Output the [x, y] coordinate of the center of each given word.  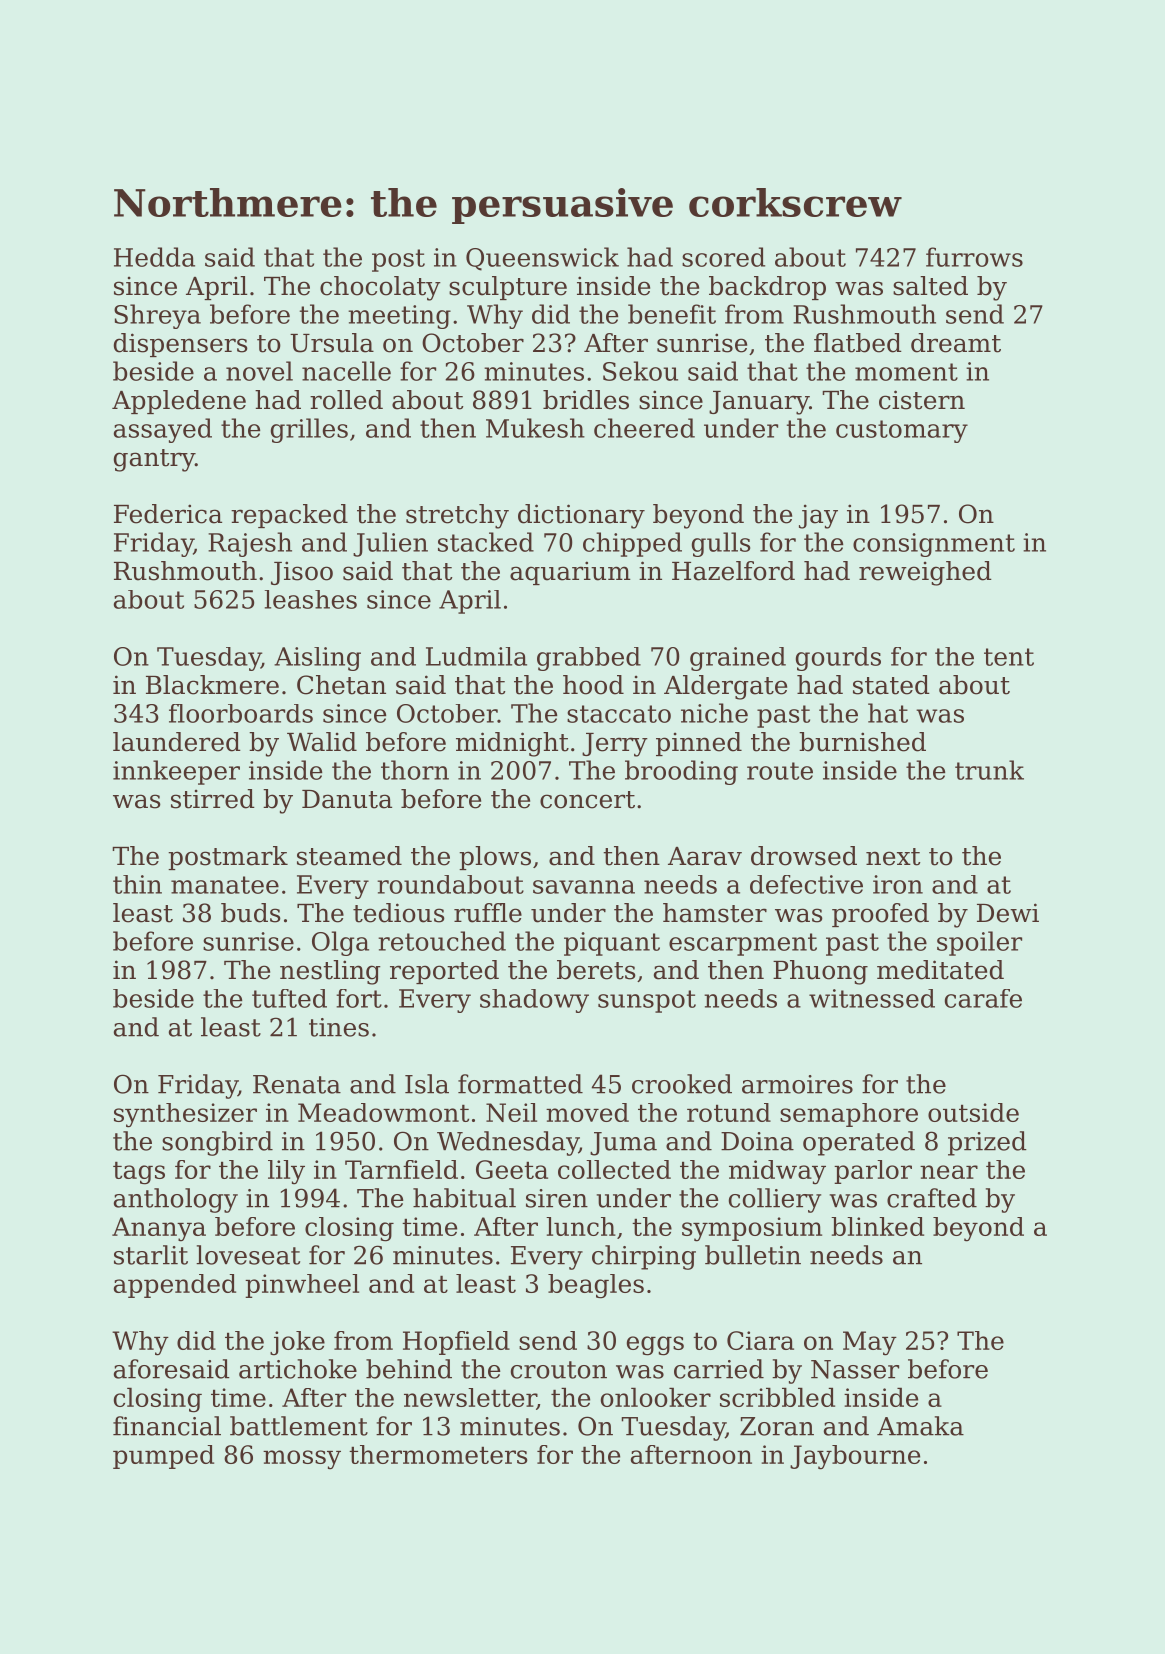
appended [175, 1286]
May [870, 1343]
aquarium [570, 573]
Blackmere [212, 685]
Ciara [760, 1340]
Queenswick [542, 259]
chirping [644, 1257]
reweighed [925, 573]
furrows [974, 257]
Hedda [154, 257]
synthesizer [185, 1115]
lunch [581, 1226]
